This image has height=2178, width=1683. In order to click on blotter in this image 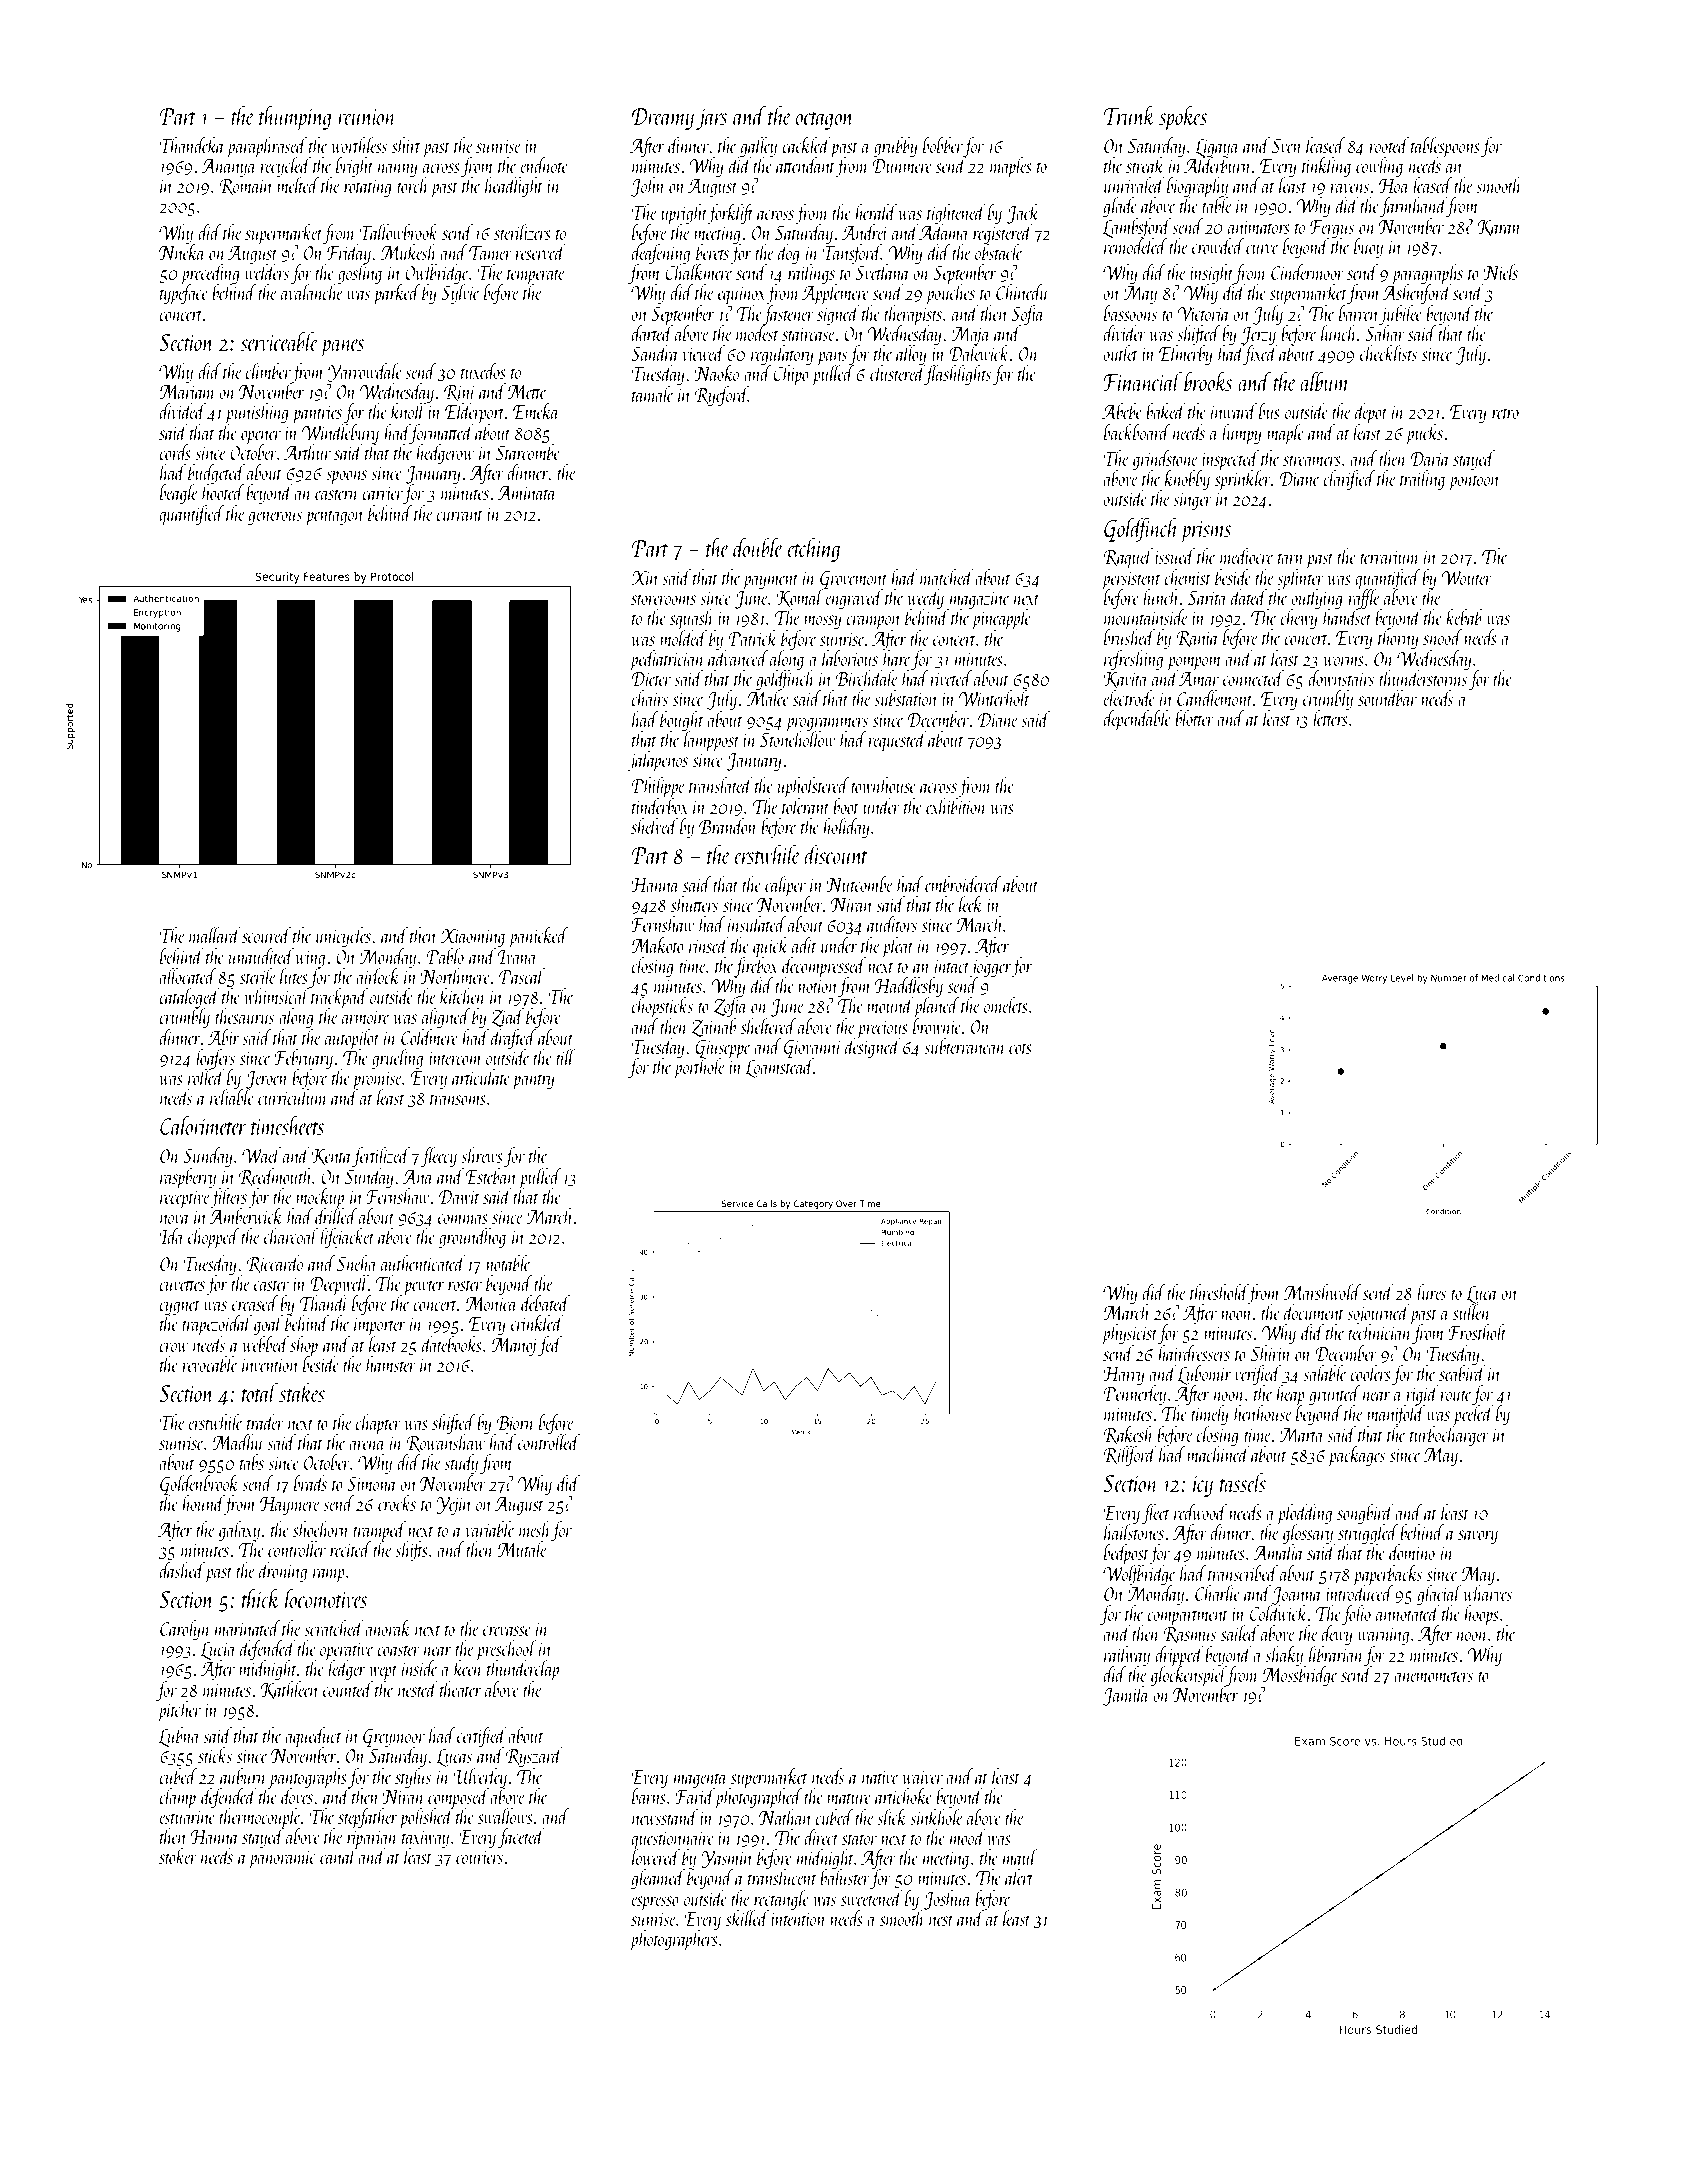, I will do `click(1194, 718)`.
